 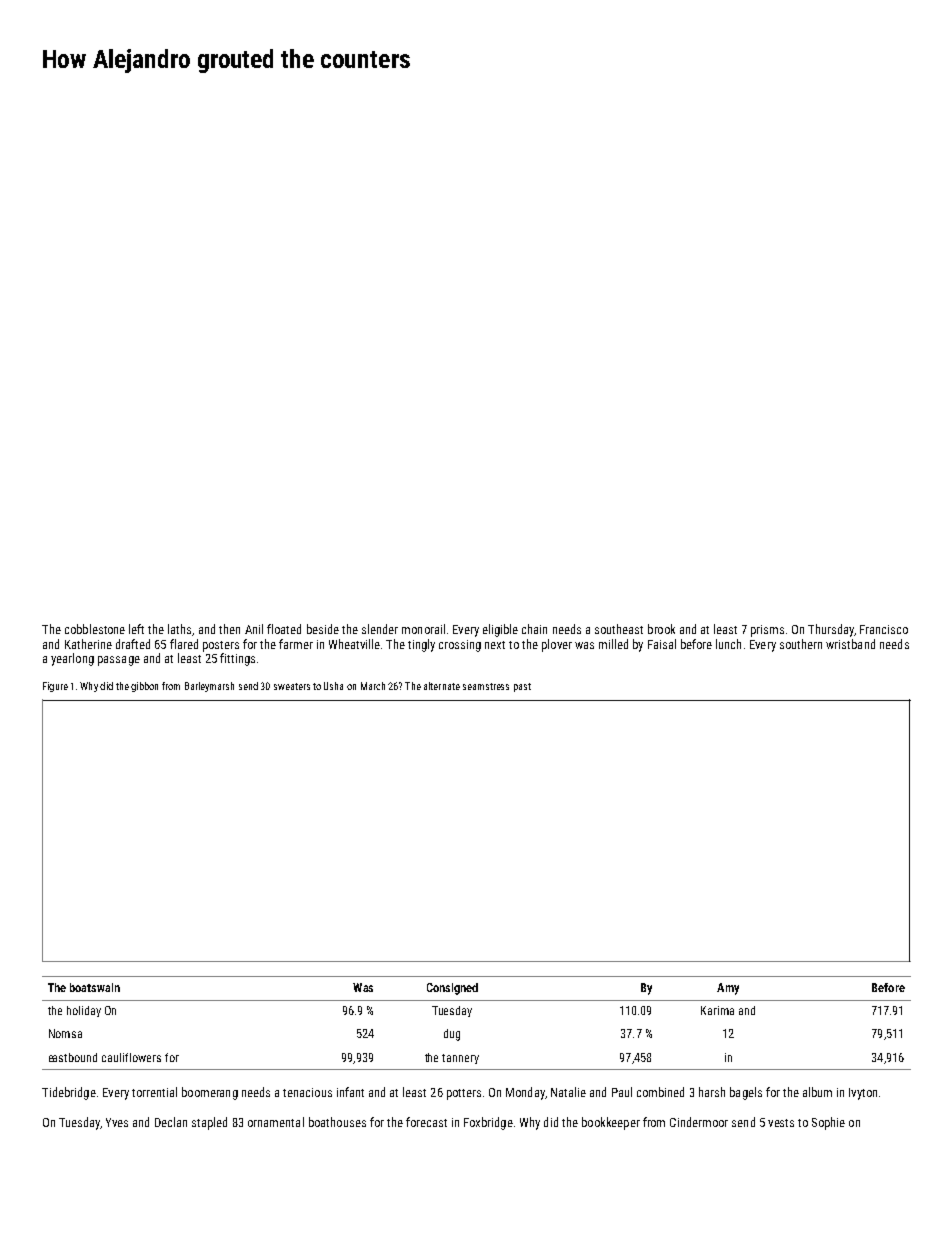 I want to click on Karima, so click(x=717, y=1010).
